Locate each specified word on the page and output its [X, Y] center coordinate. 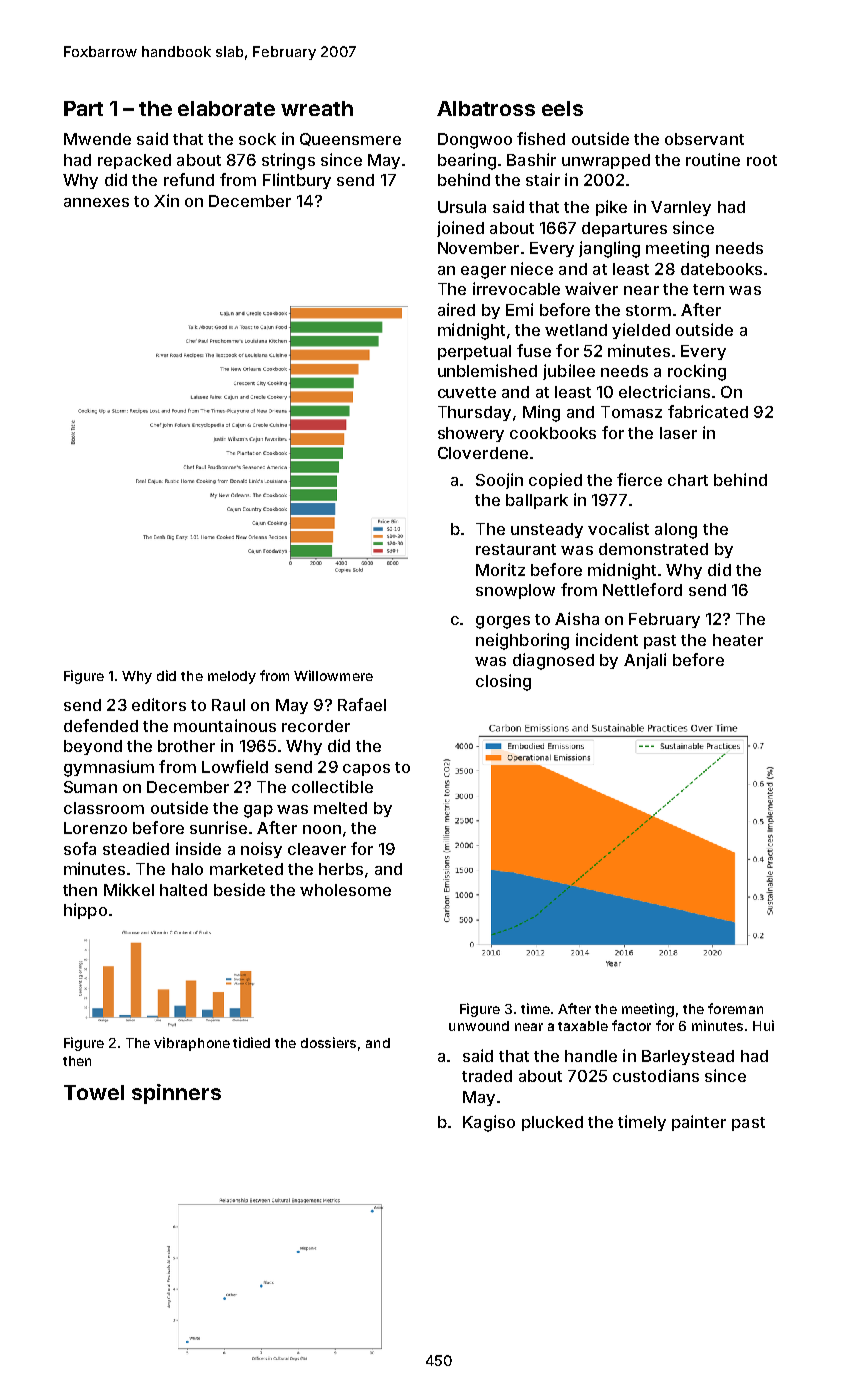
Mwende [97, 139]
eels [562, 108]
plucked [552, 1123]
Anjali [645, 661]
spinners [176, 1094]
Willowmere [333, 675]
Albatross [486, 108]
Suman [90, 787]
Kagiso [489, 1123]
